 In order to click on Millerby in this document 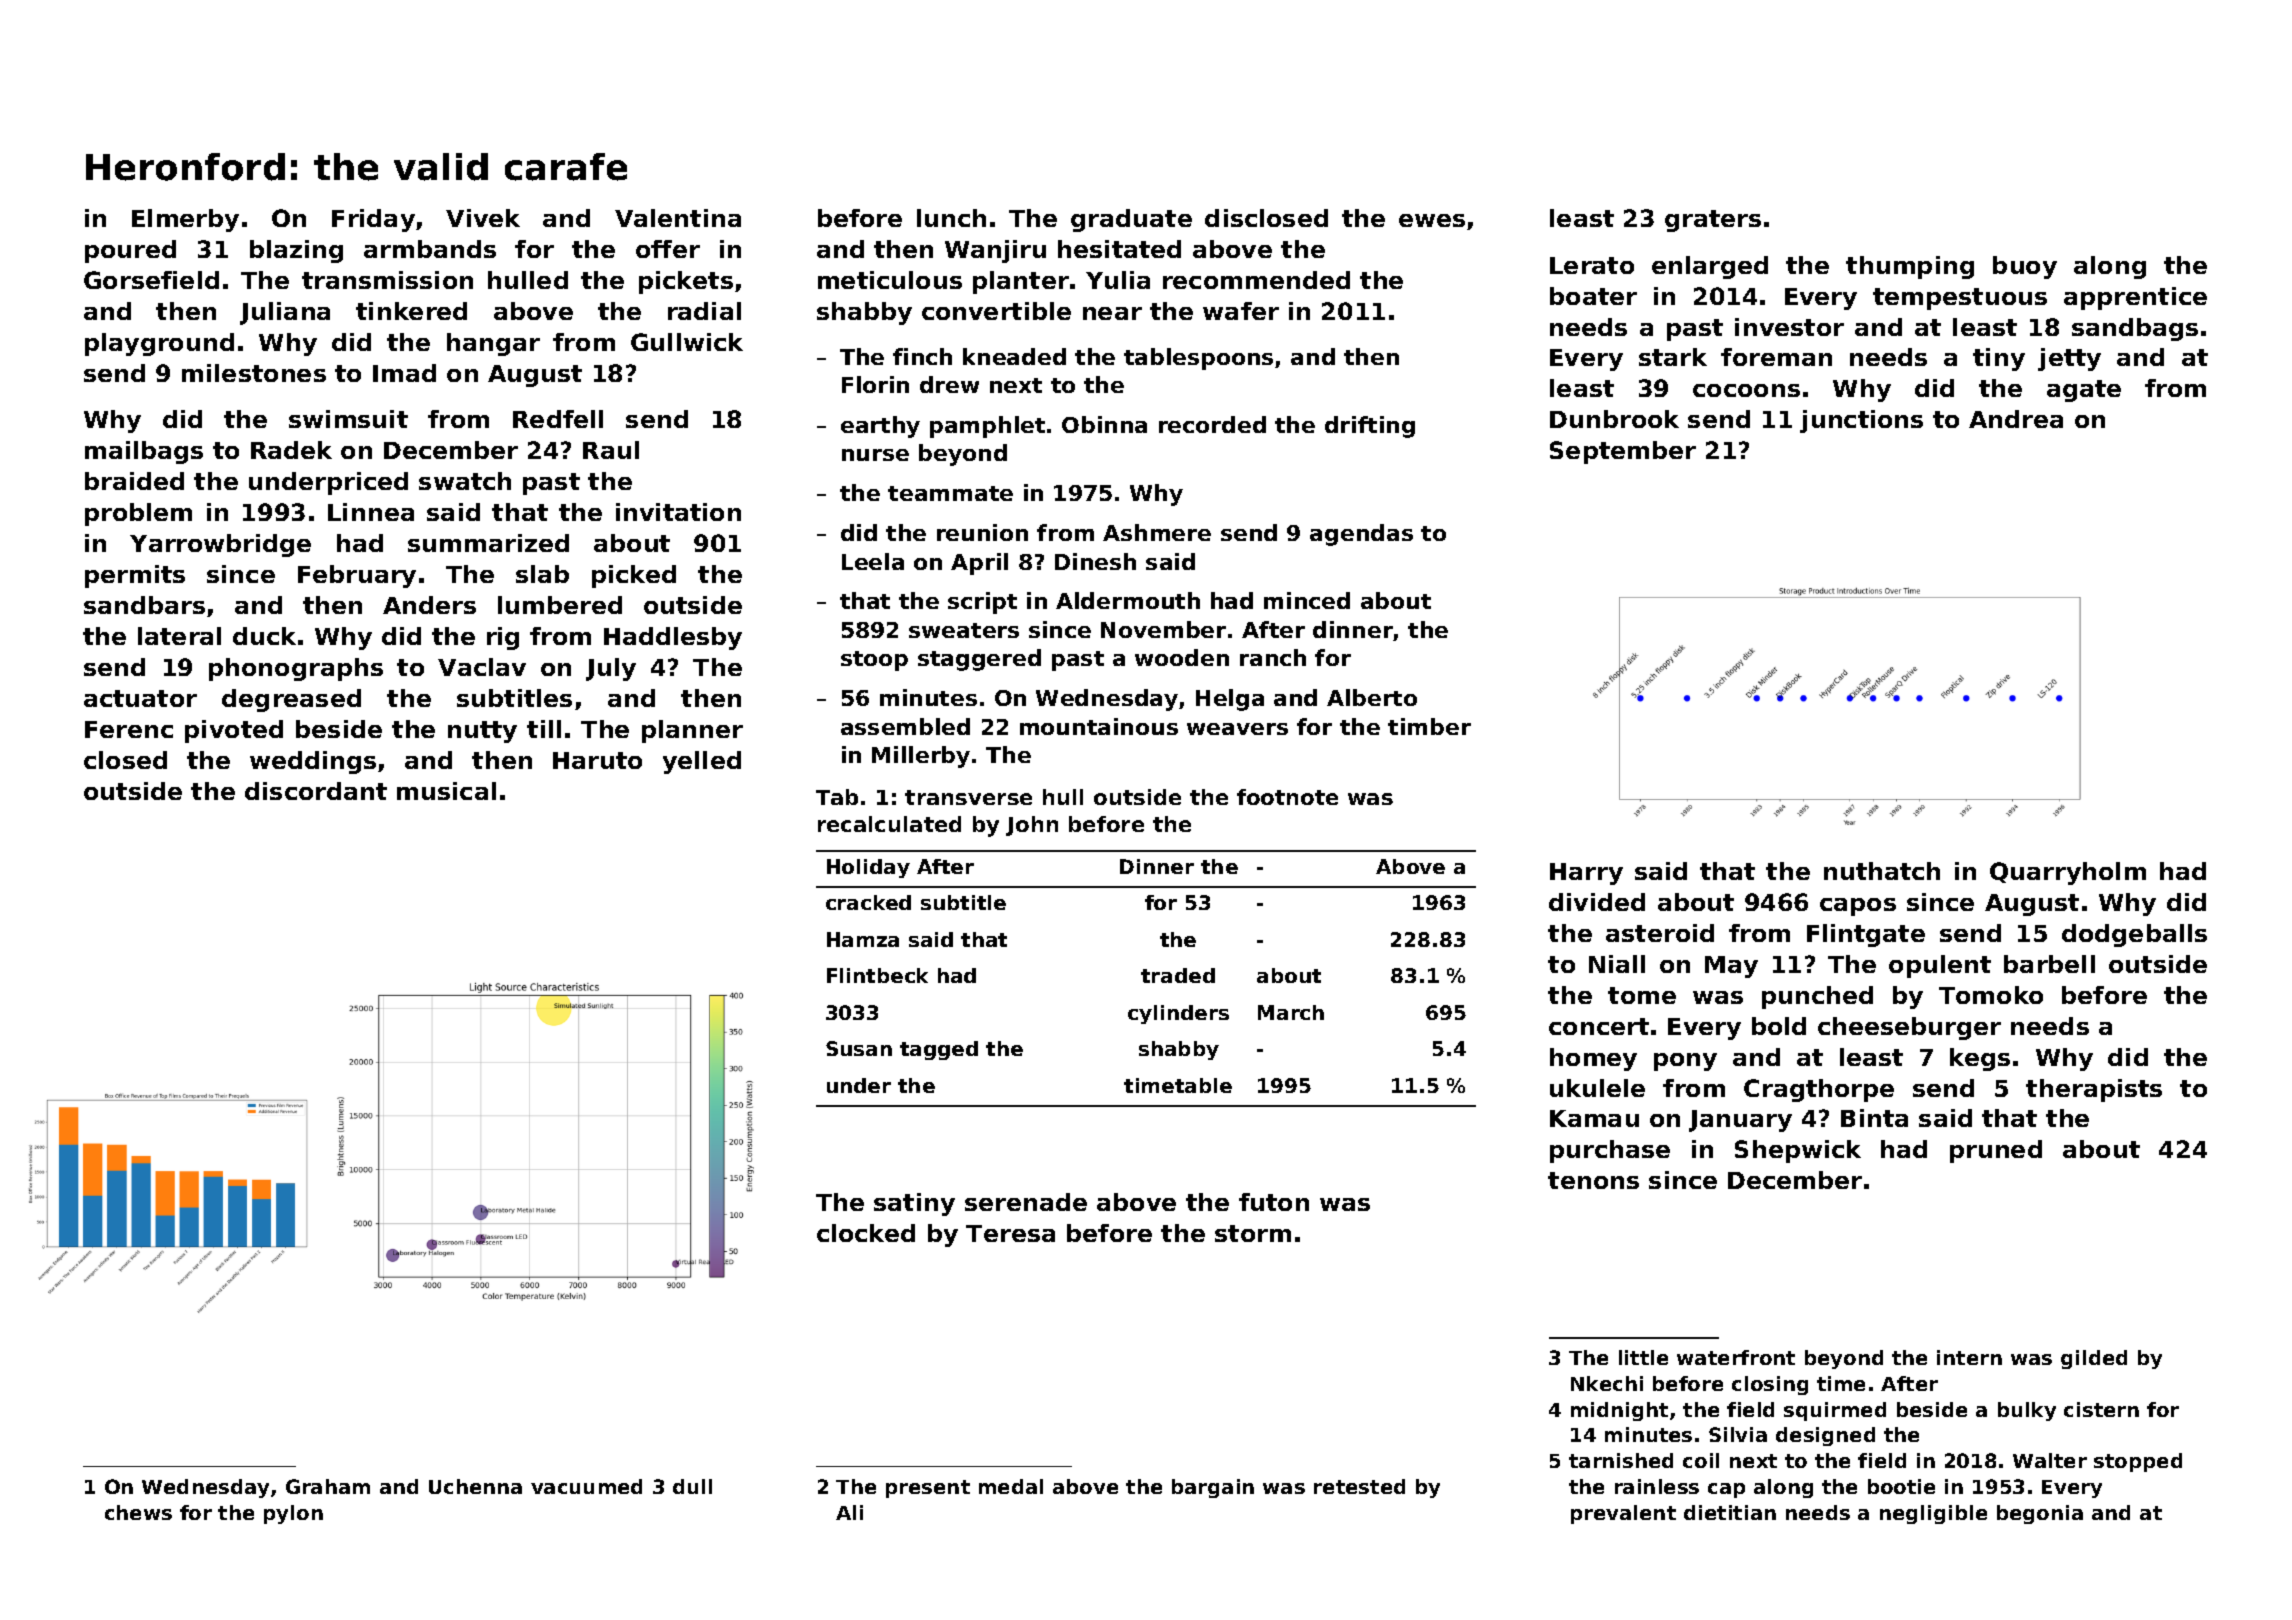, I will do `click(921, 757)`.
